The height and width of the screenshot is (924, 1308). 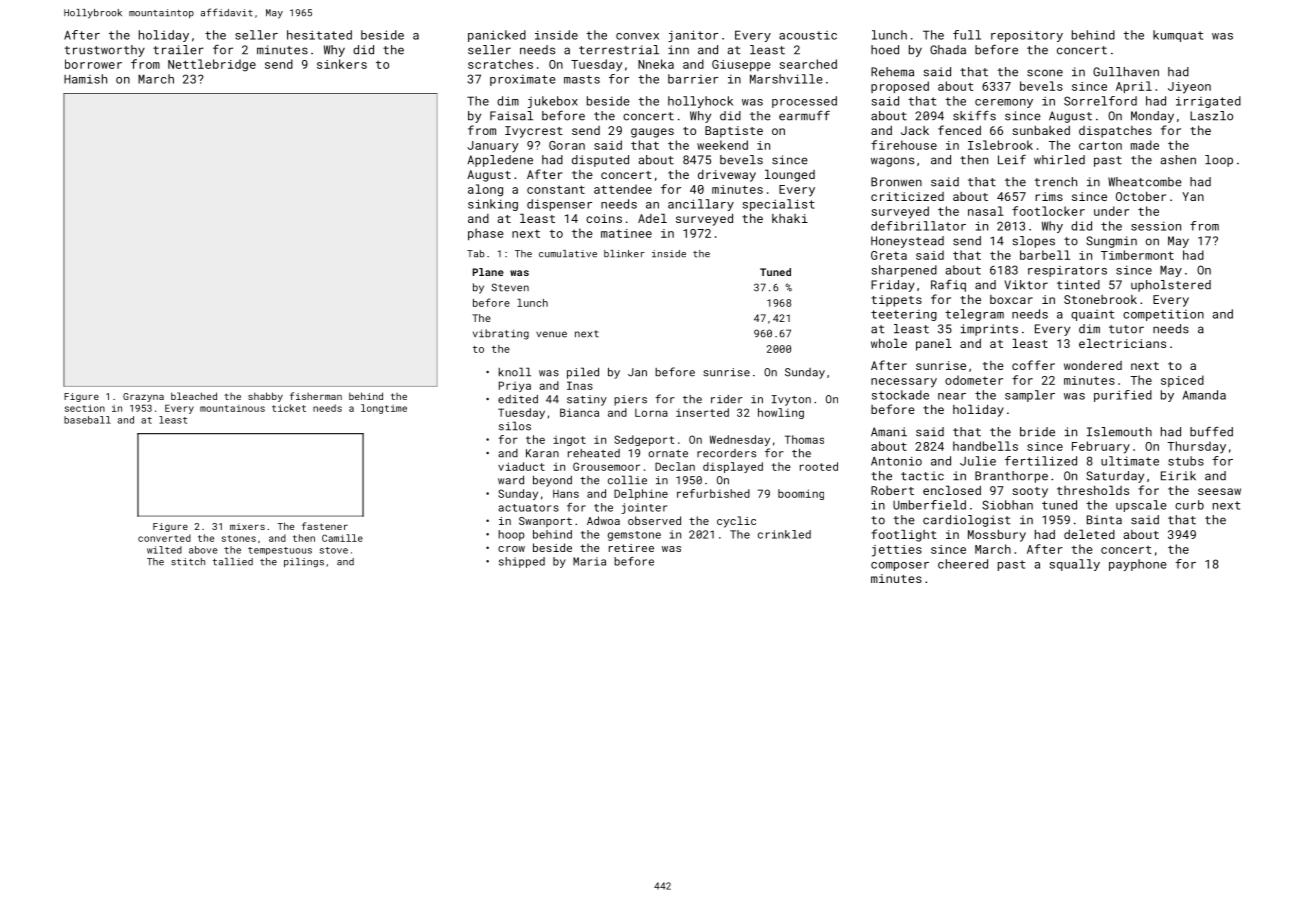 What do you see at coordinates (918, 226) in the screenshot?
I see `defibrillator` at bounding box center [918, 226].
